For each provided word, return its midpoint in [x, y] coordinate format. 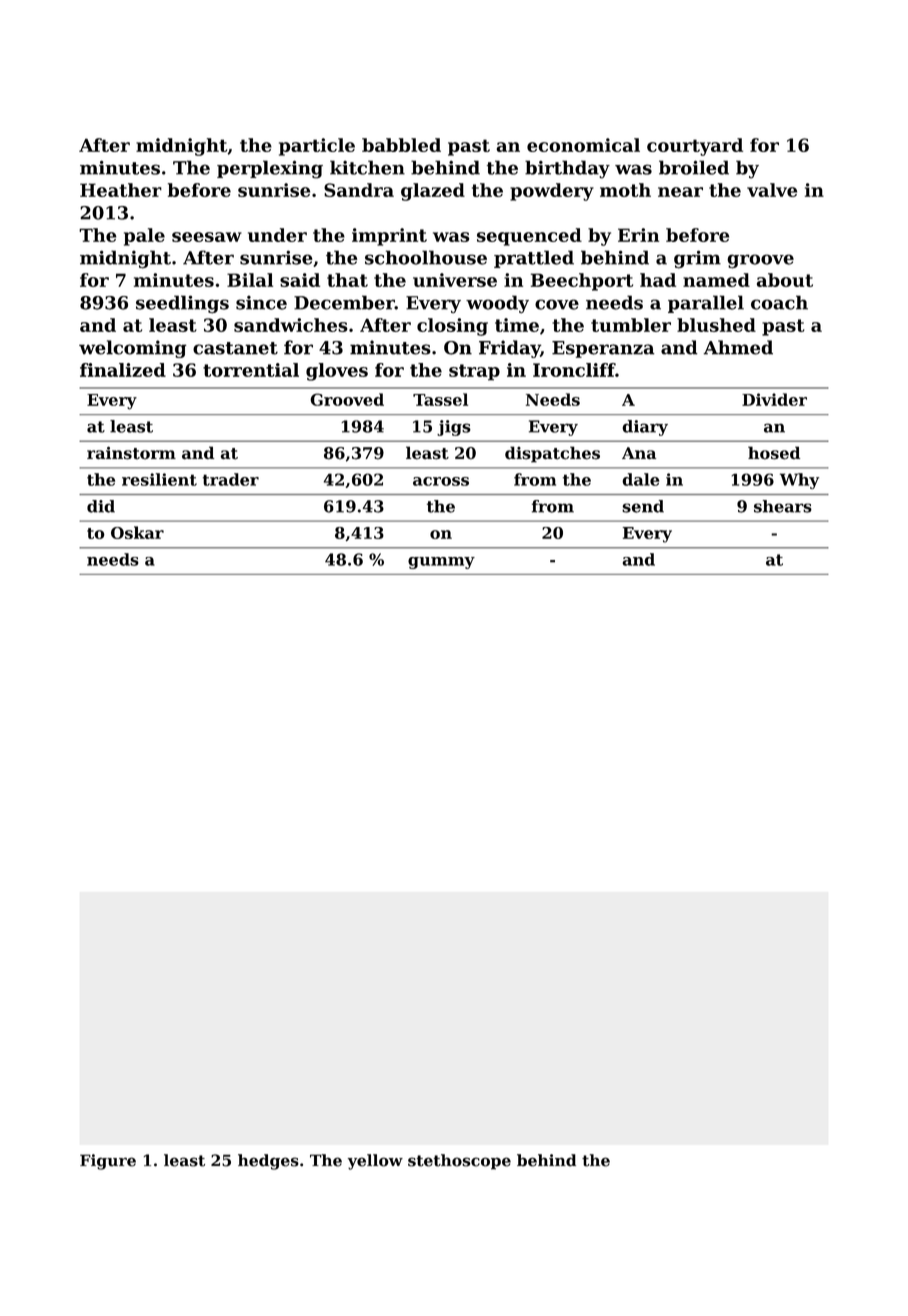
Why [799, 481]
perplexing [270, 169]
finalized [123, 370]
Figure [108, 1162]
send [643, 506]
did [101, 506]
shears [783, 506]
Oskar [137, 532]
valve [772, 190]
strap [474, 372]
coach [779, 302]
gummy [441, 563]
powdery [552, 192]
